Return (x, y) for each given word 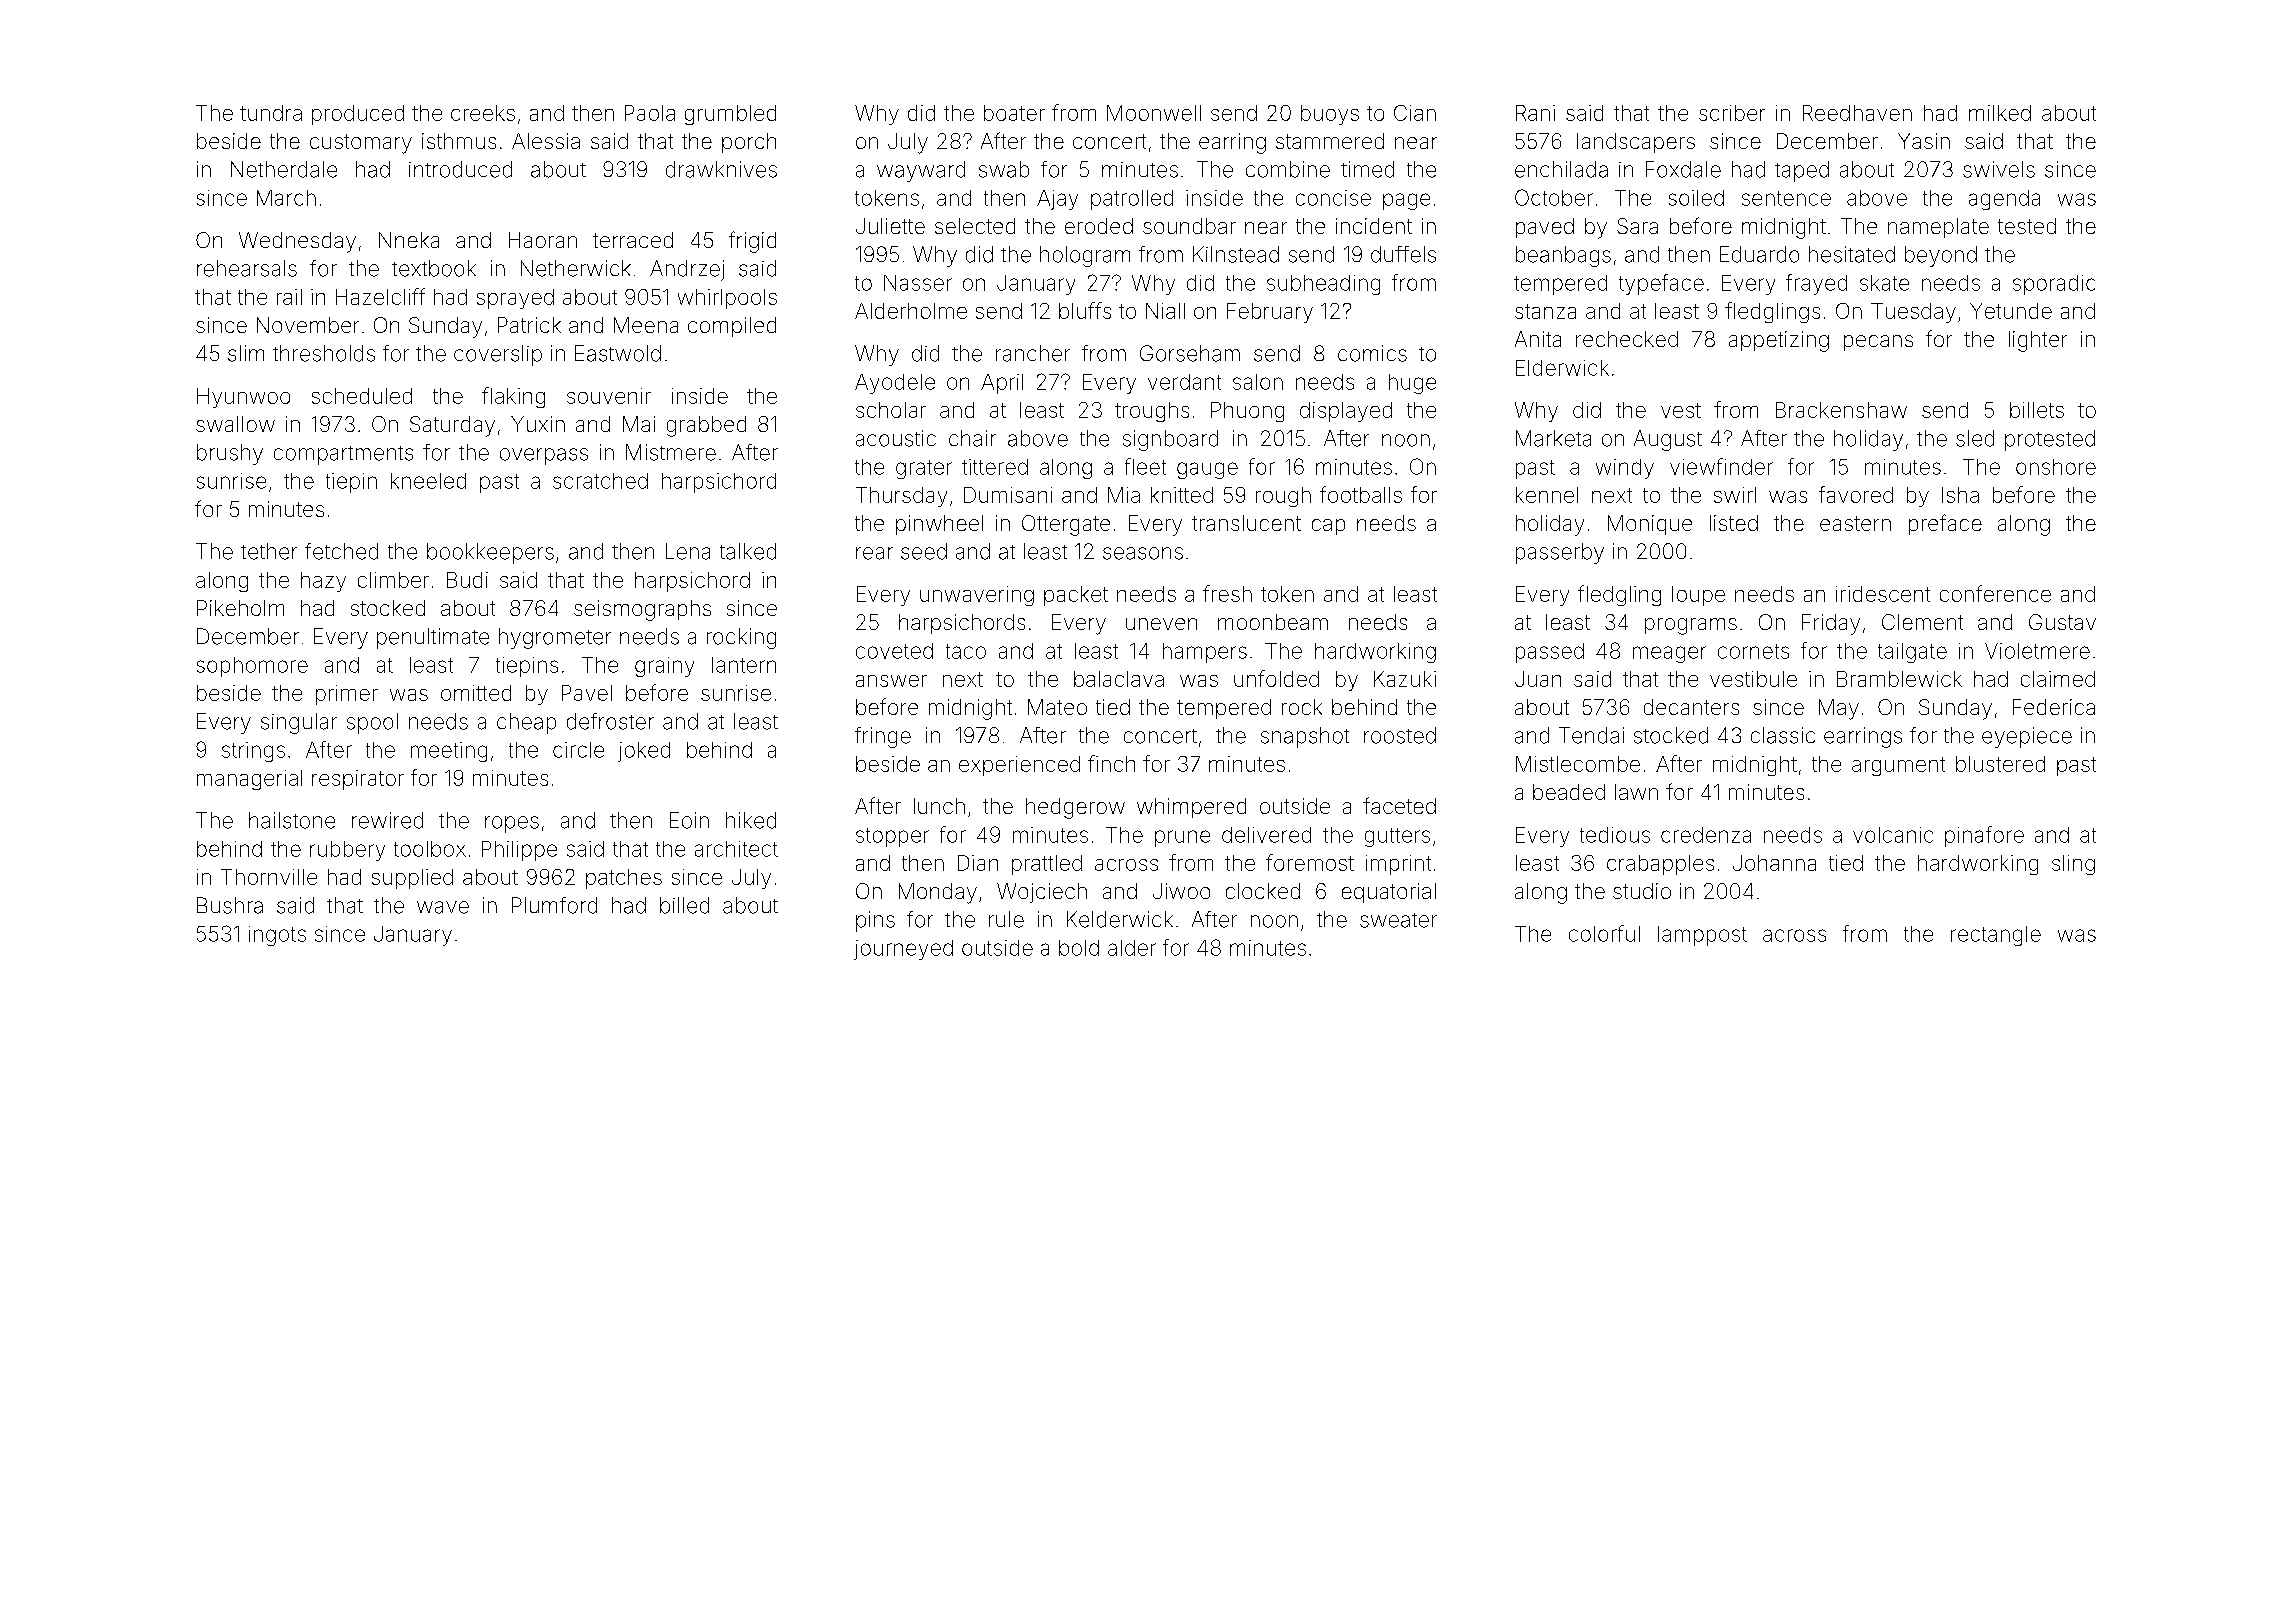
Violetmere (2037, 651)
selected (975, 226)
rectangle (1996, 936)
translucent (1246, 523)
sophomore (252, 667)
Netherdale (284, 169)
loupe (1698, 596)
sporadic (2054, 285)
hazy (323, 582)
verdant (1184, 382)
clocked (1263, 891)
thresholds (324, 353)
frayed (1816, 284)
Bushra (230, 905)
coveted (894, 651)
